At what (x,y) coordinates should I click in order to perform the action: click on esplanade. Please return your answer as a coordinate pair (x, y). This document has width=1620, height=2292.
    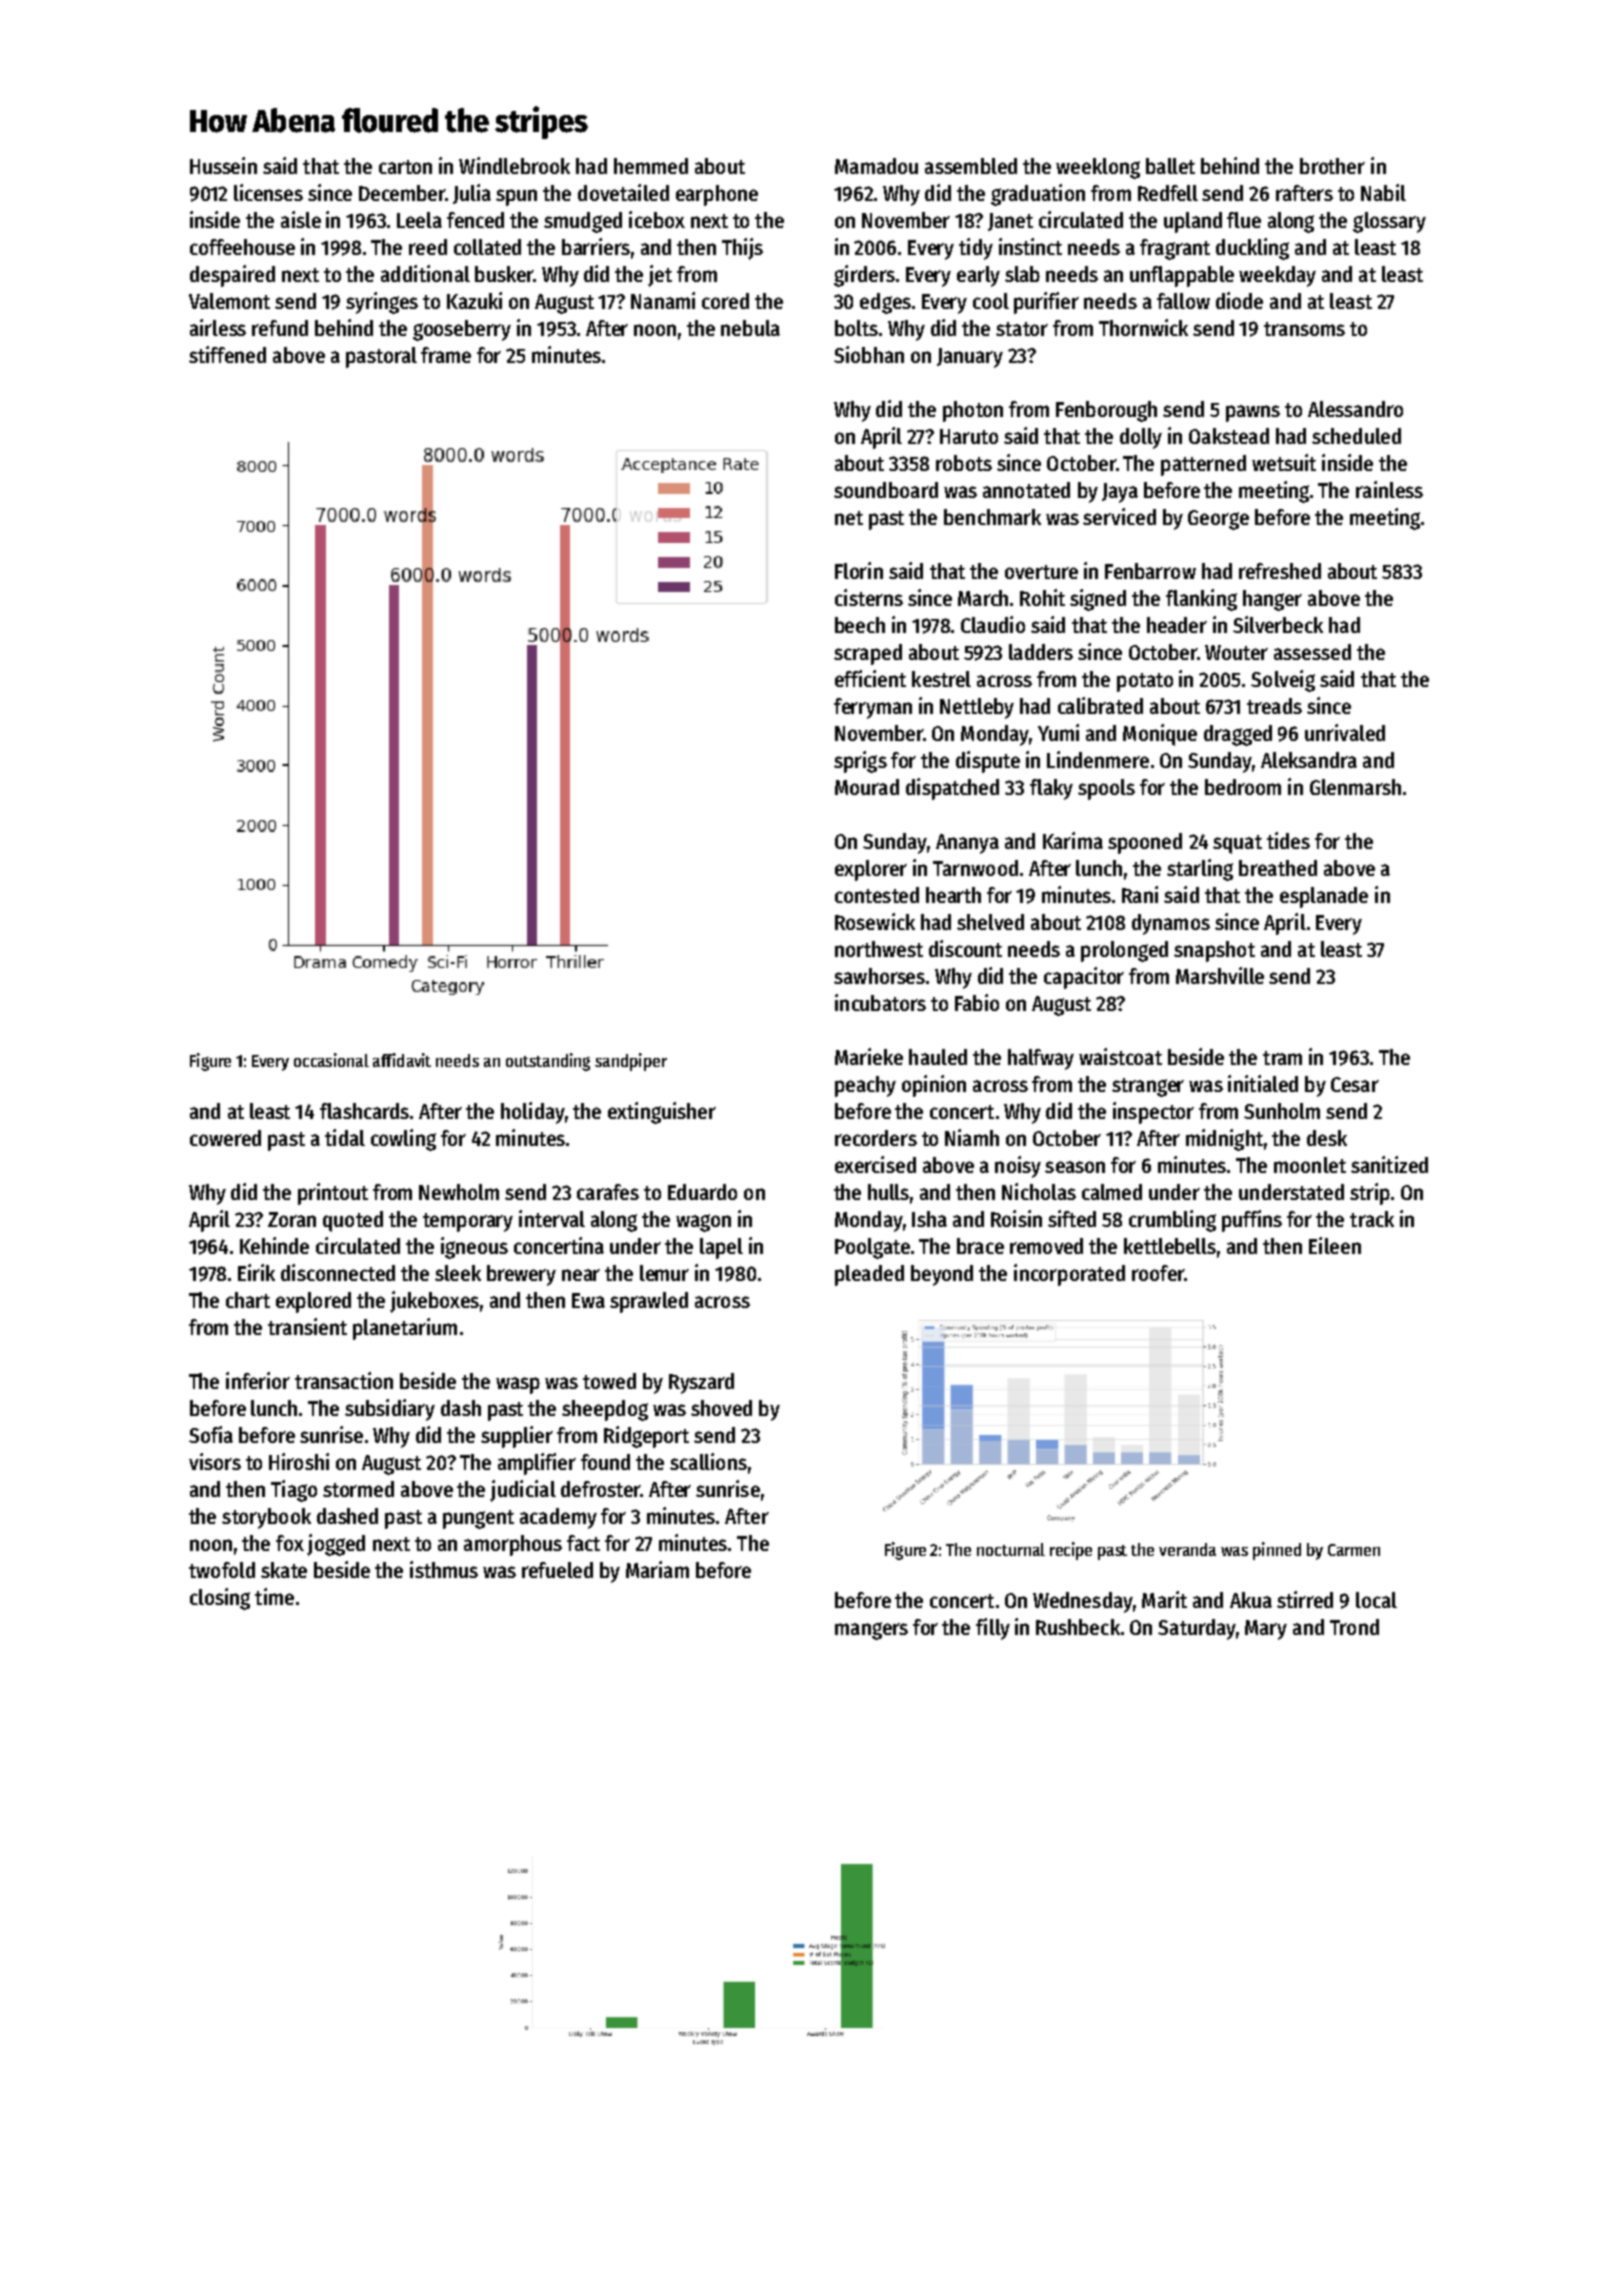
    Looking at the image, I should click on (1324, 897).
